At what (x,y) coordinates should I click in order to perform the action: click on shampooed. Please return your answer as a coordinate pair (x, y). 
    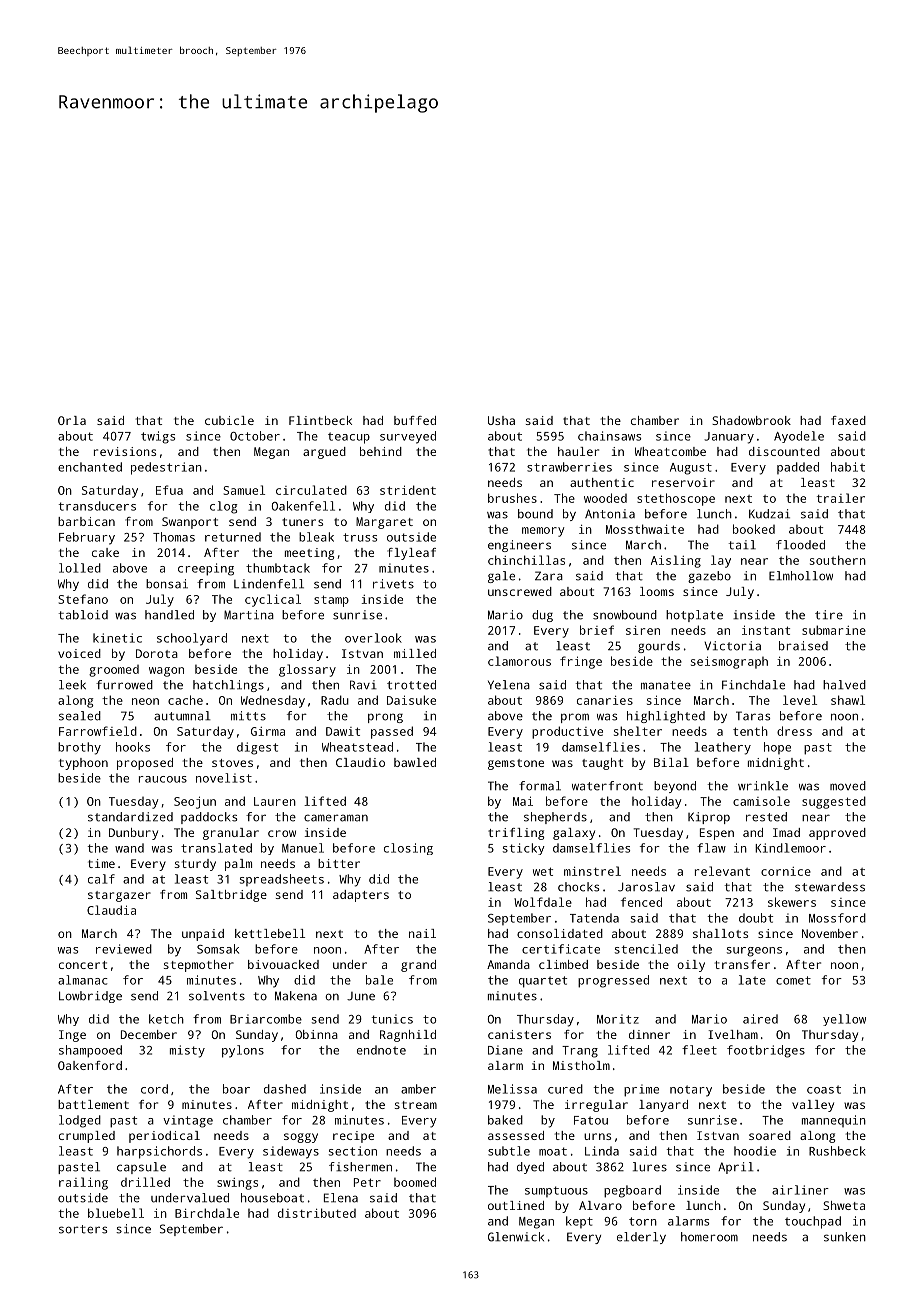
    Looking at the image, I should click on (90, 1051).
